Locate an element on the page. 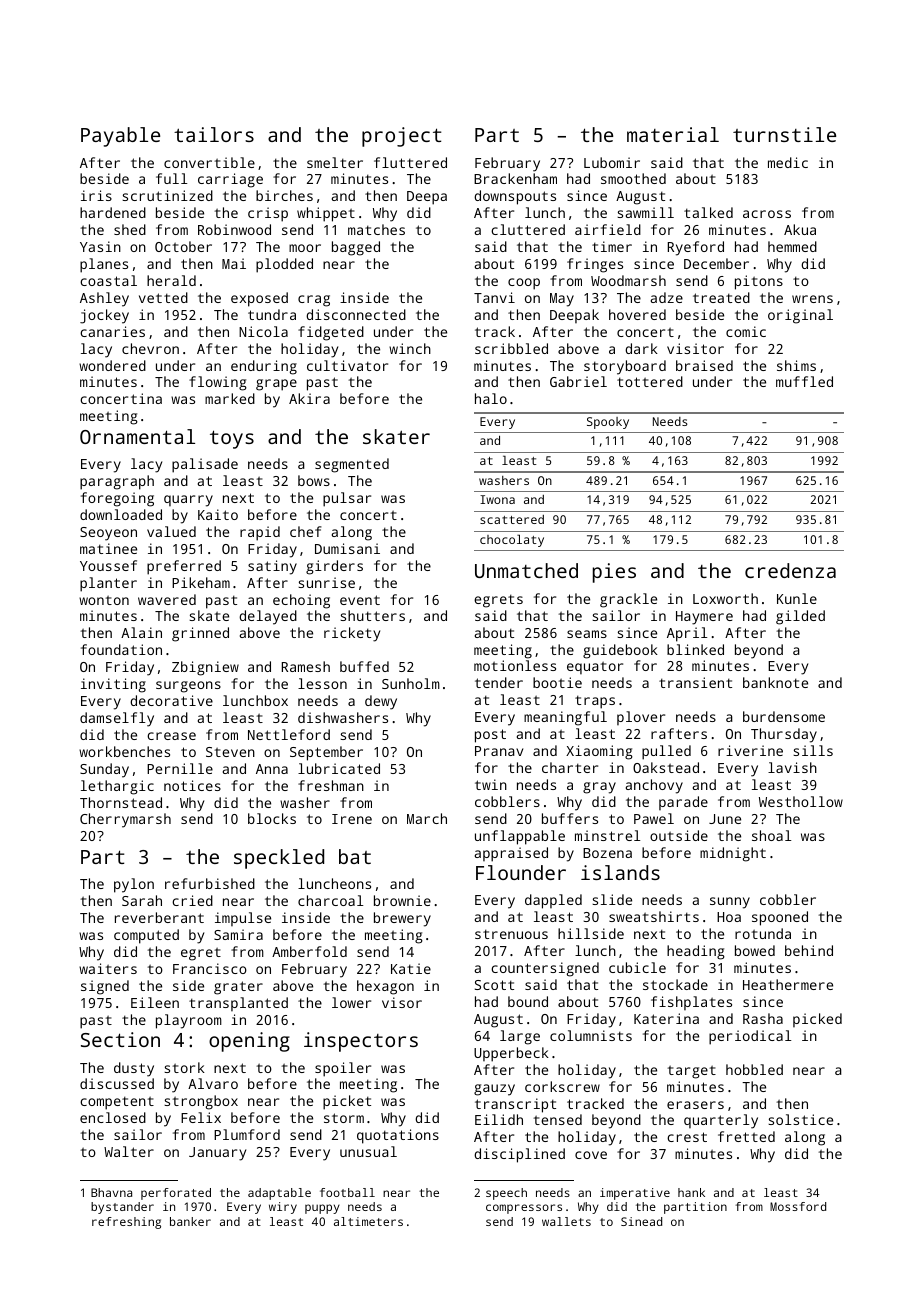 The height and width of the document is (1308, 924). transplanted is located at coordinates (238, 1004).
